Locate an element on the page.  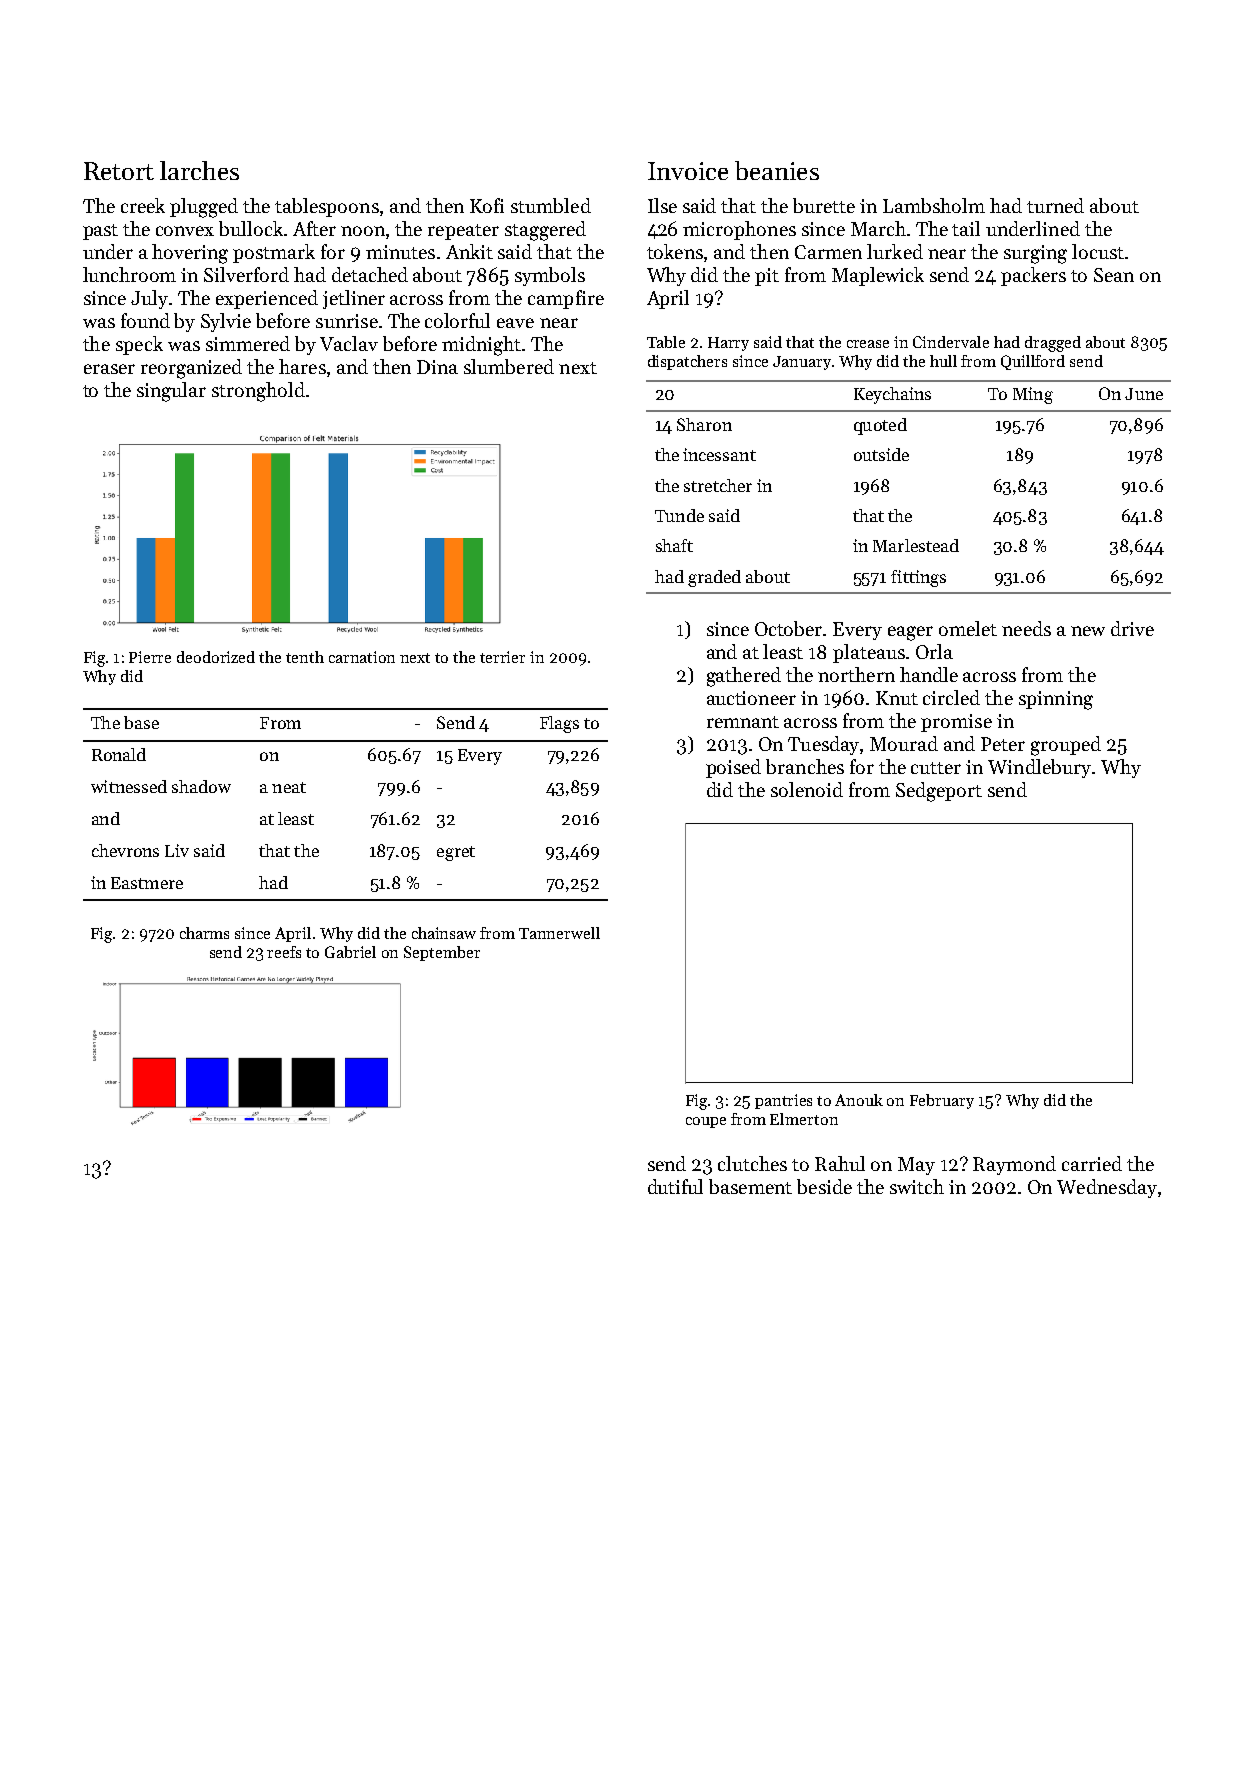
Kofi is located at coordinates (487, 205).
